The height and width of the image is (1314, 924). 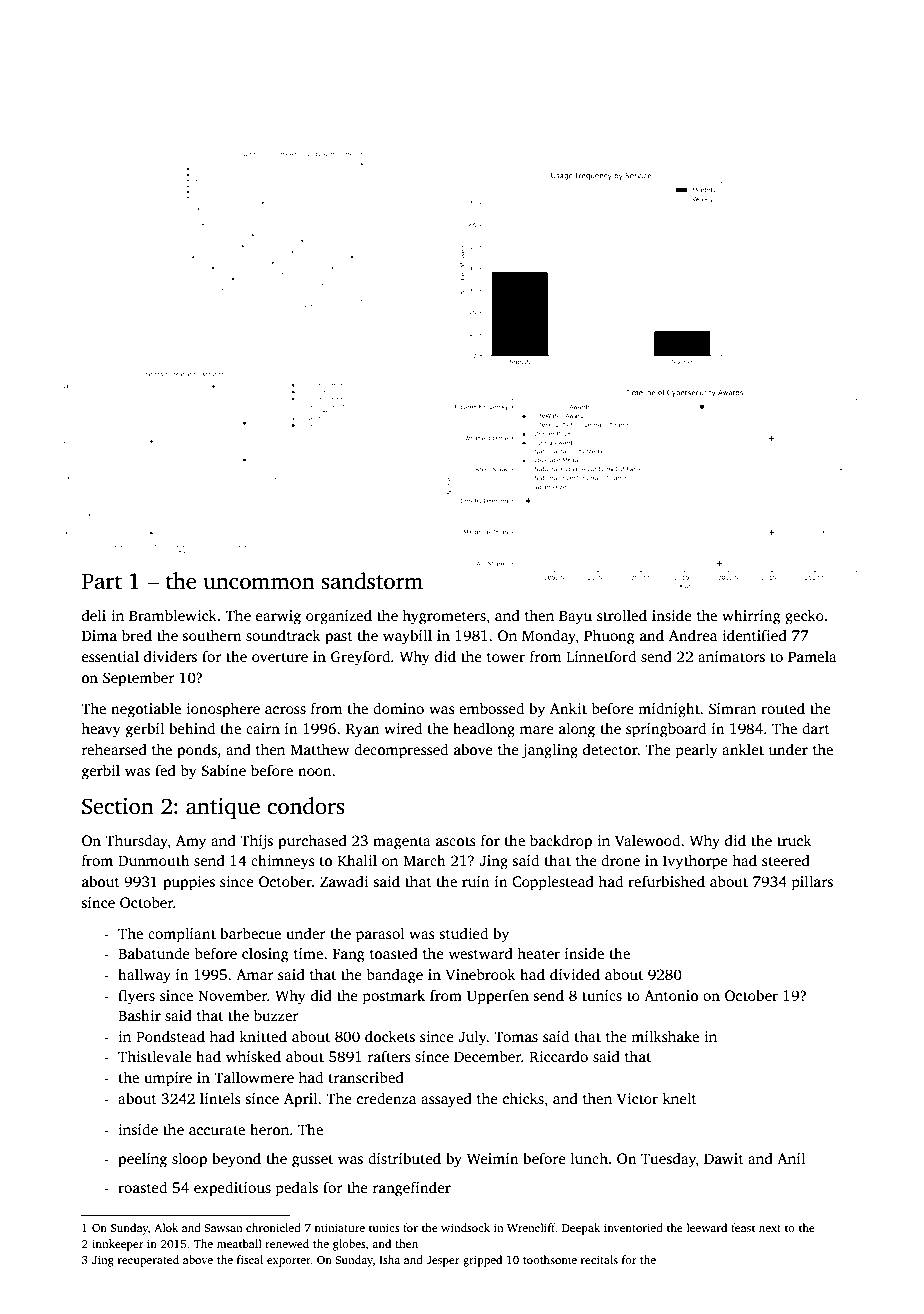 I want to click on whisked, so click(x=253, y=1056).
